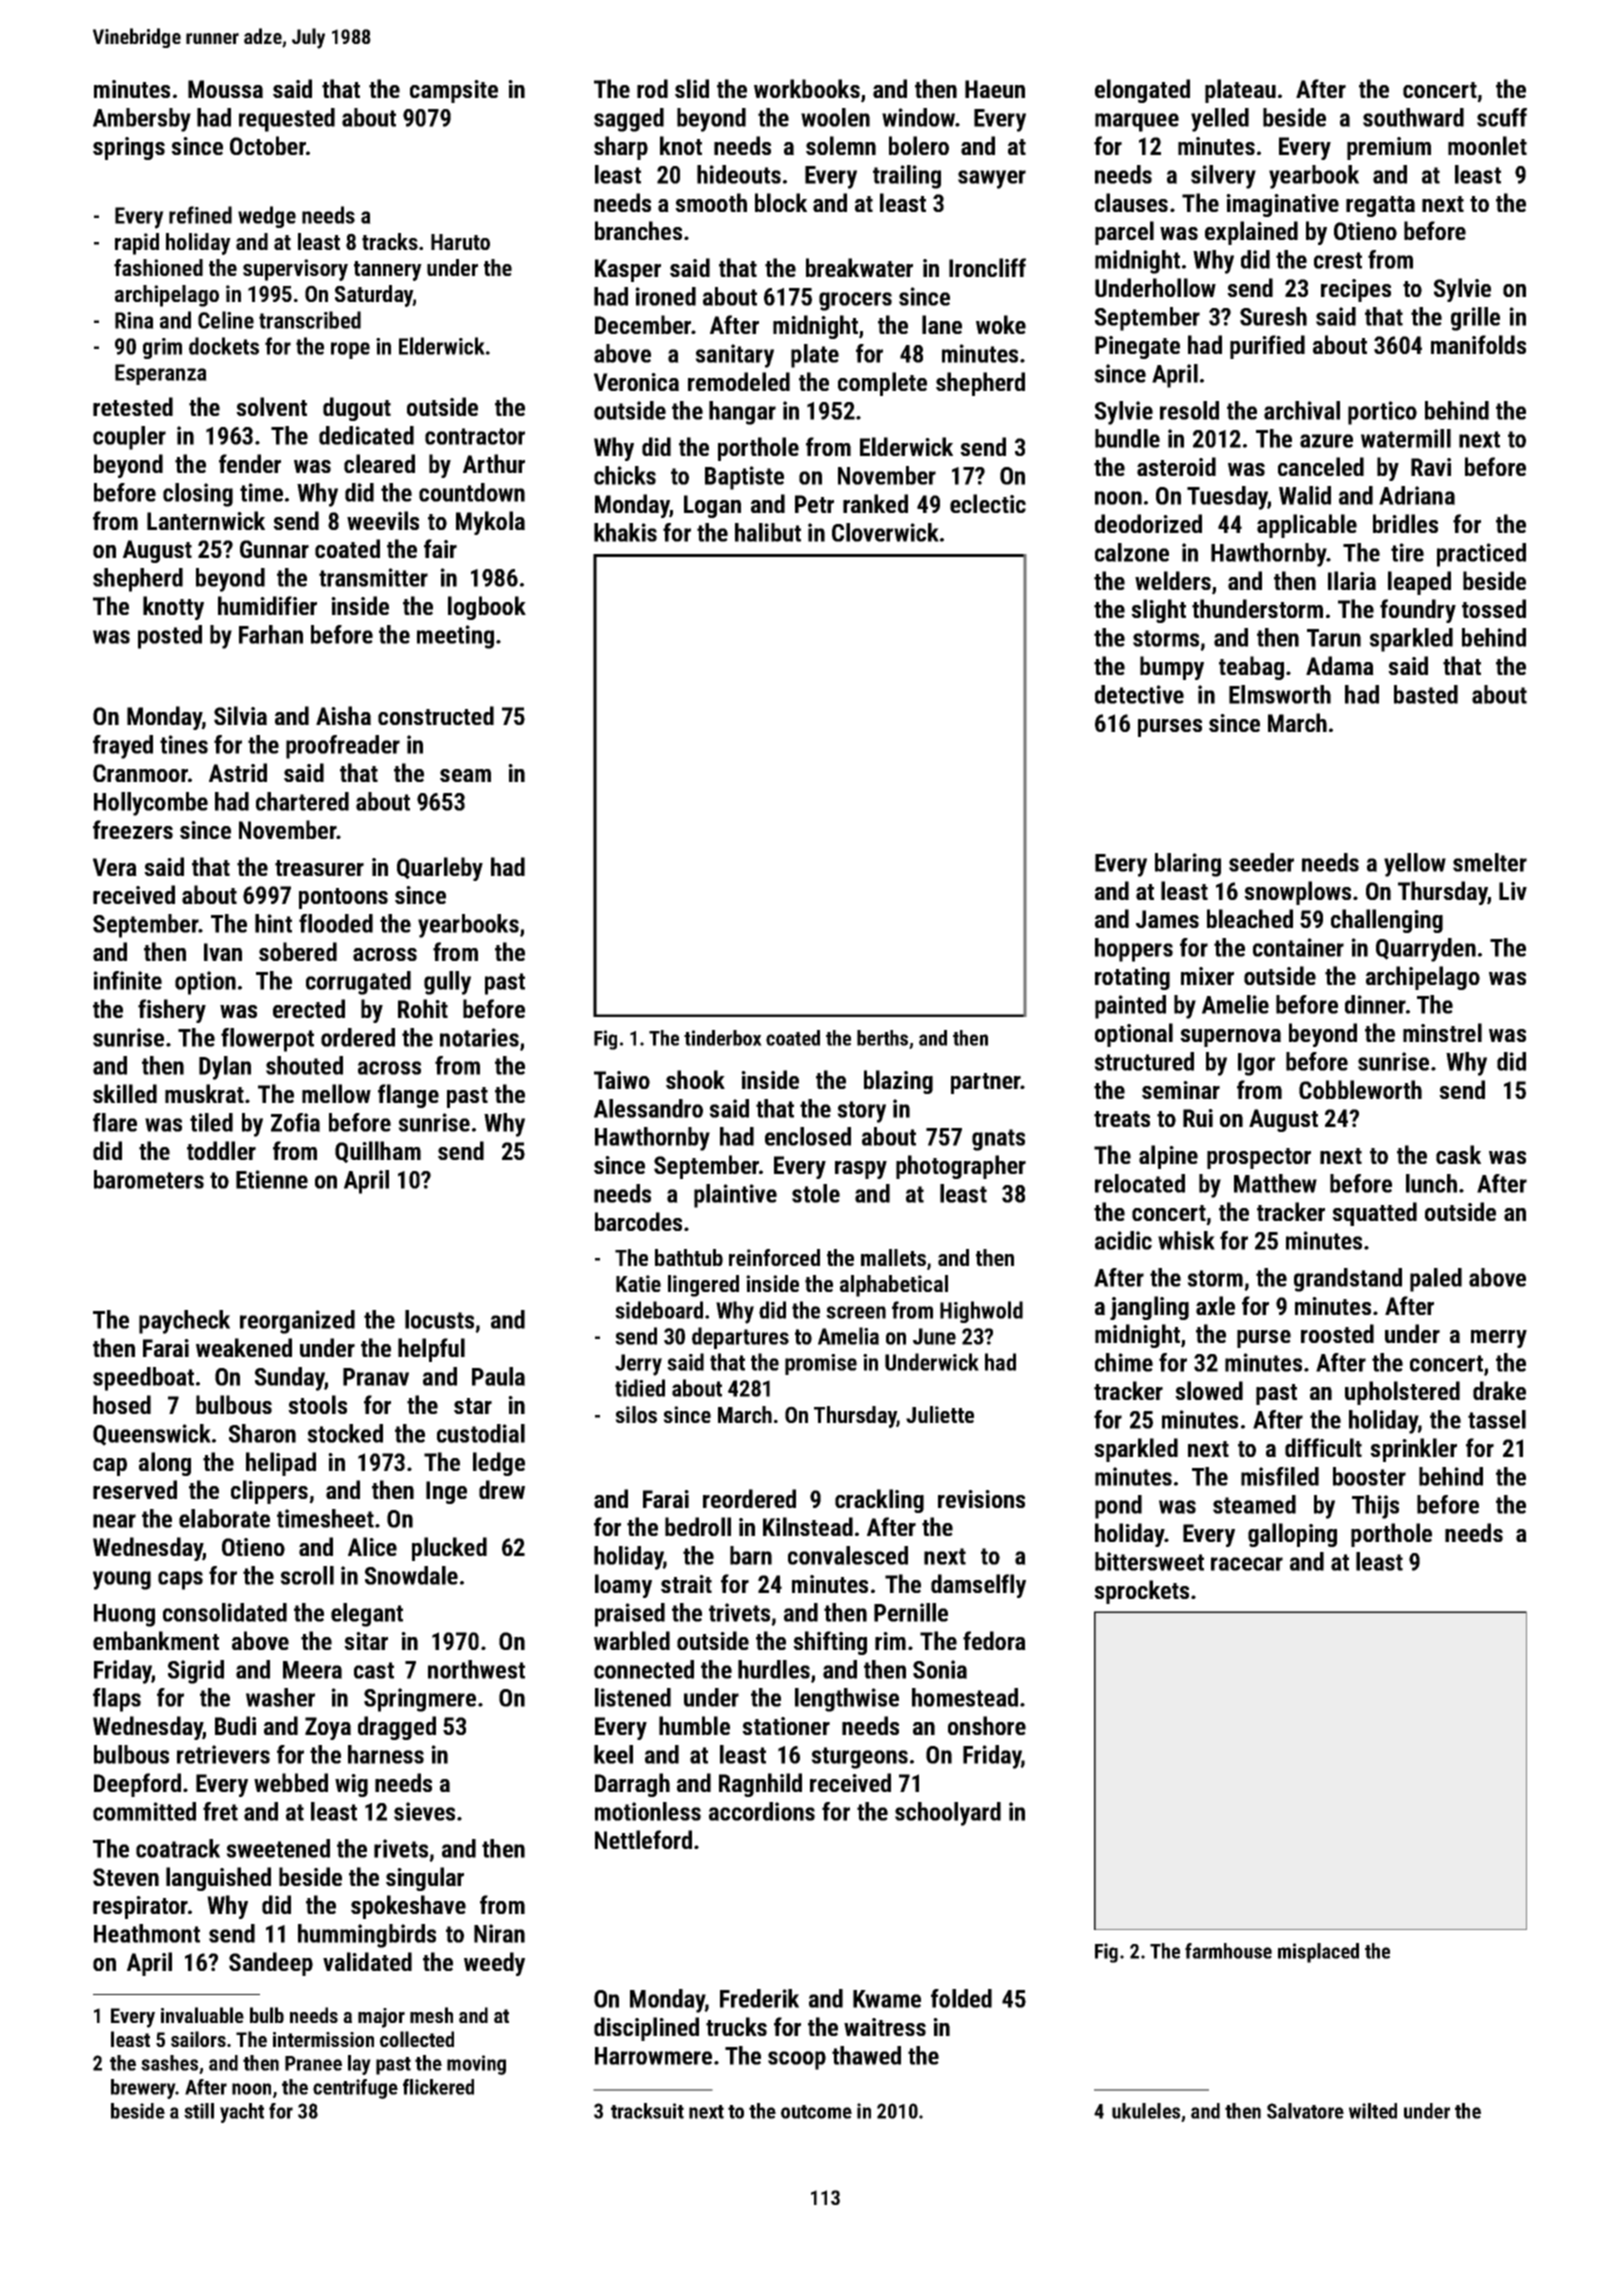 The width and height of the screenshot is (1620, 2292). Describe the element at coordinates (449, 1549) in the screenshot. I see `plucked` at that location.
